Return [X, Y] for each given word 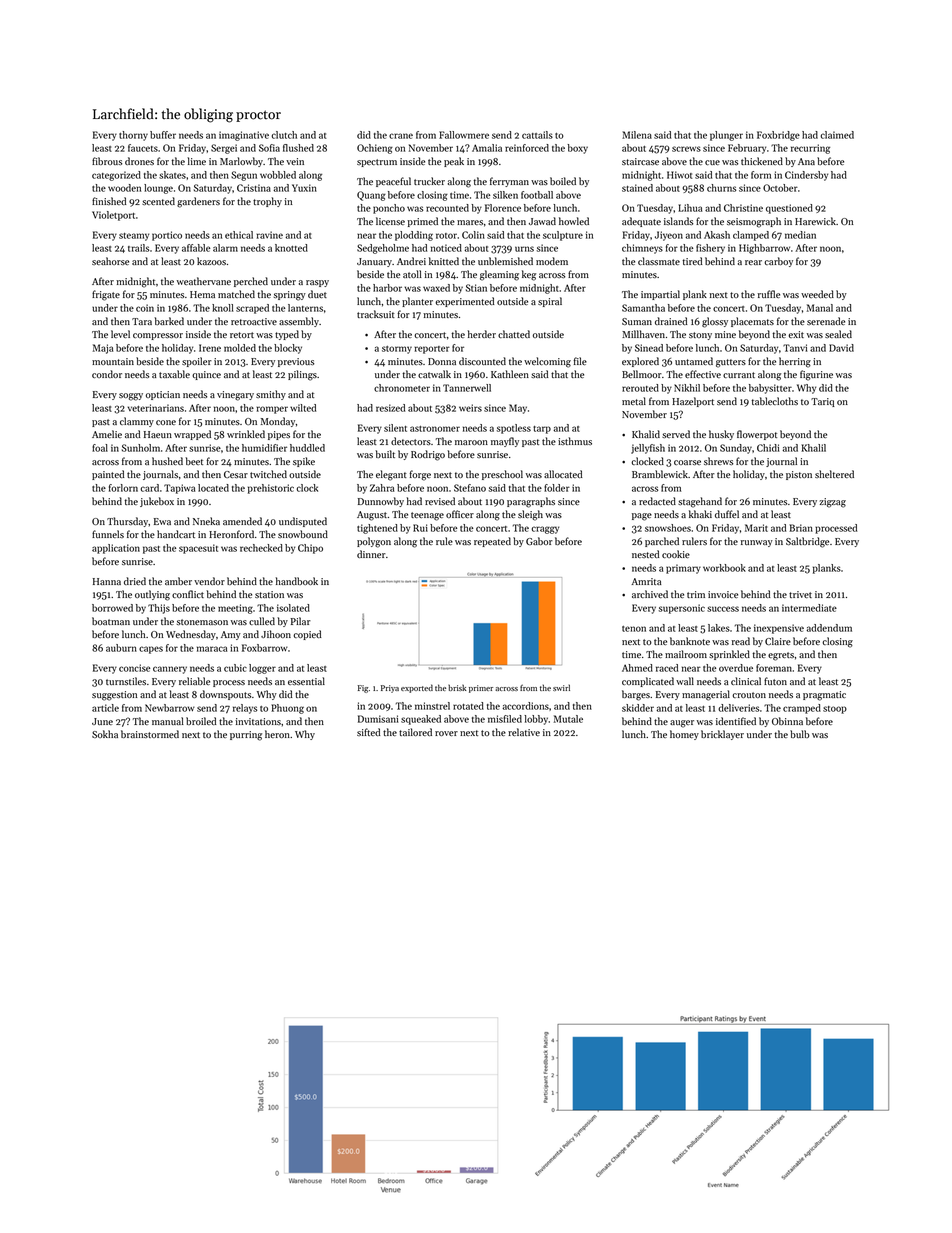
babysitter [770, 389]
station [269, 594]
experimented [465, 302]
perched [251, 282]
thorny [133, 136]
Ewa [162, 521]
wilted [303, 408]
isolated [293, 608]
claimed [837, 135]
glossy [715, 322]
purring [246, 736]
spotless [513, 429]
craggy [545, 530]
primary [683, 569]
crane [401, 136]
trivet [800, 594]
